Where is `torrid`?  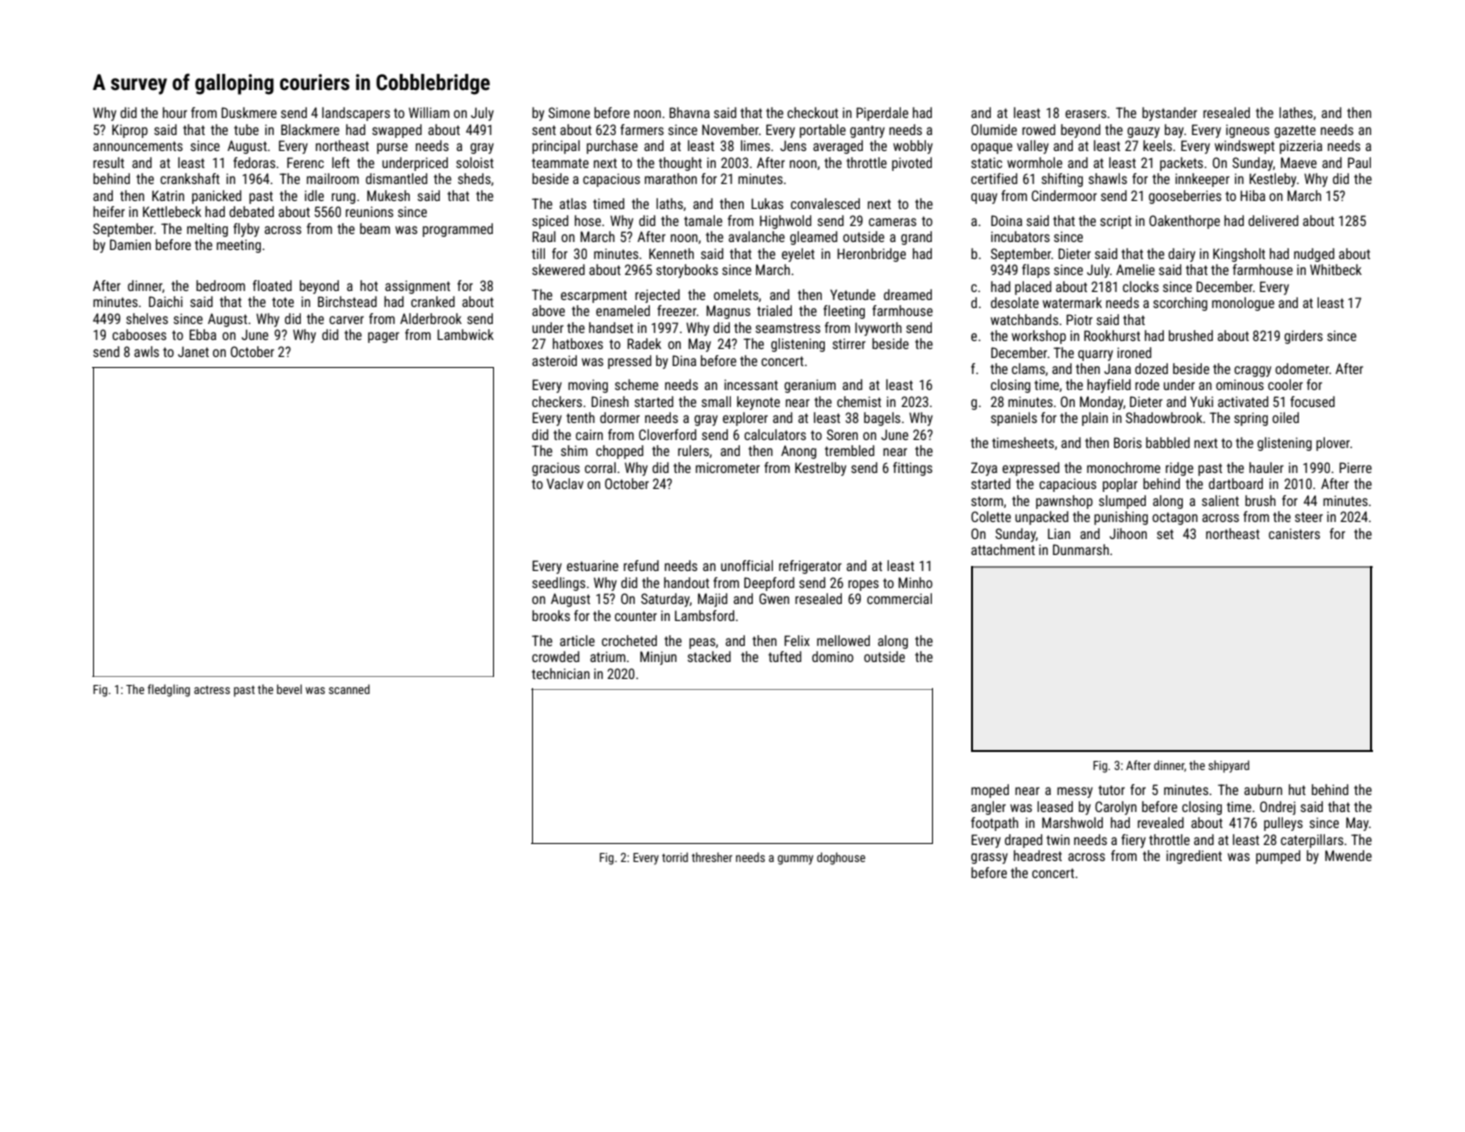
torrid is located at coordinates (675, 857).
